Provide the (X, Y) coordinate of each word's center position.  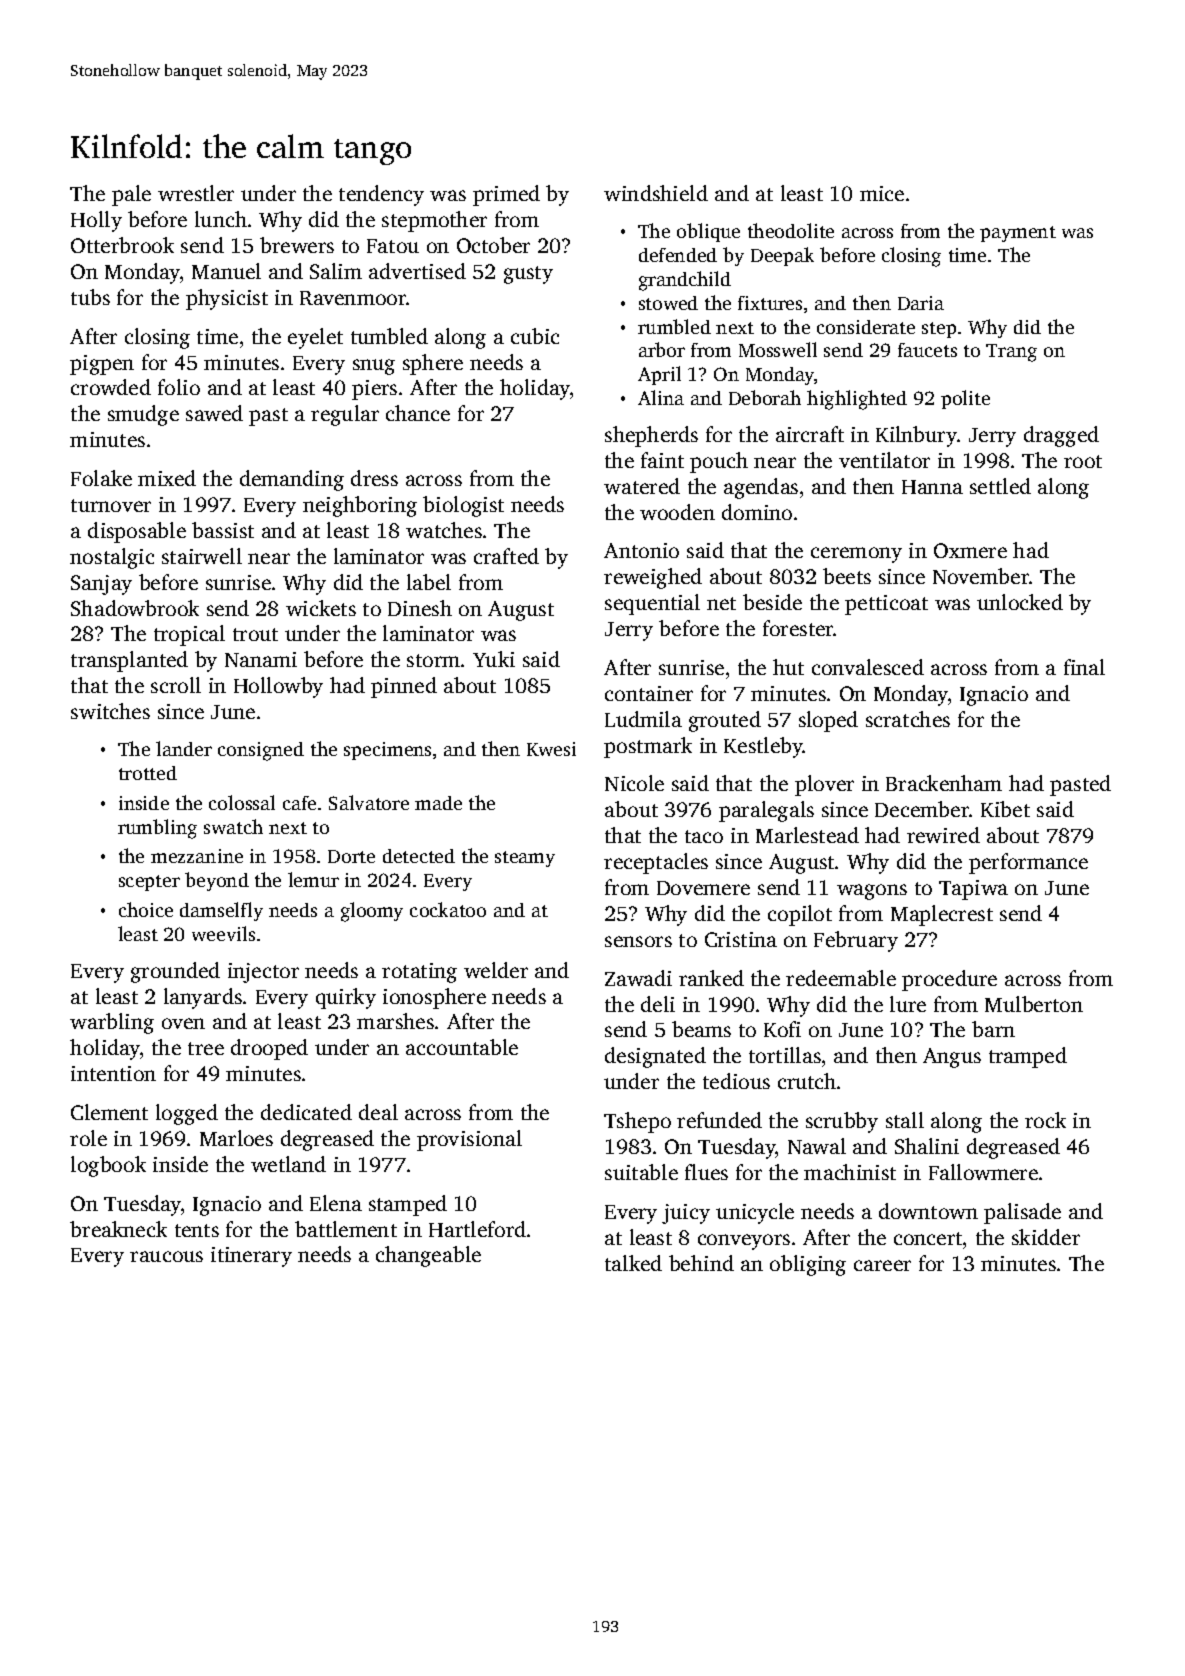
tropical (189, 635)
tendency (381, 195)
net (721, 603)
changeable (428, 1256)
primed (506, 195)
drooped (269, 1049)
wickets (321, 608)
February (856, 941)
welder (496, 970)
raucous (166, 1256)
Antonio (641, 550)
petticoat (886, 605)
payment (1018, 234)
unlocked (1020, 602)
